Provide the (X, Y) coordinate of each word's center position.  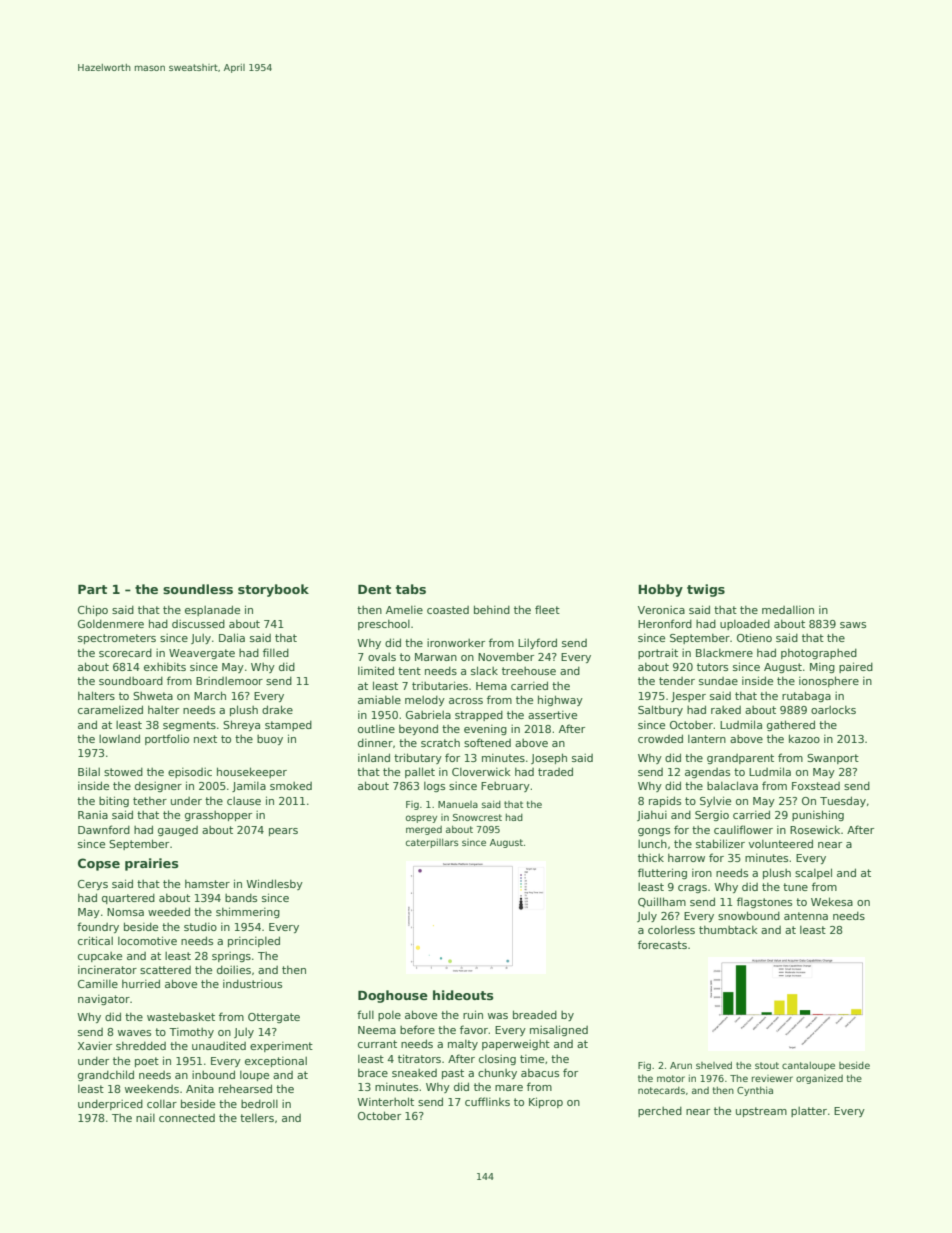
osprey (421, 819)
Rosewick (815, 829)
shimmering (248, 912)
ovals (382, 656)
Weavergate (202, 654)
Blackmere (724, 652)
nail (145, 1118)
